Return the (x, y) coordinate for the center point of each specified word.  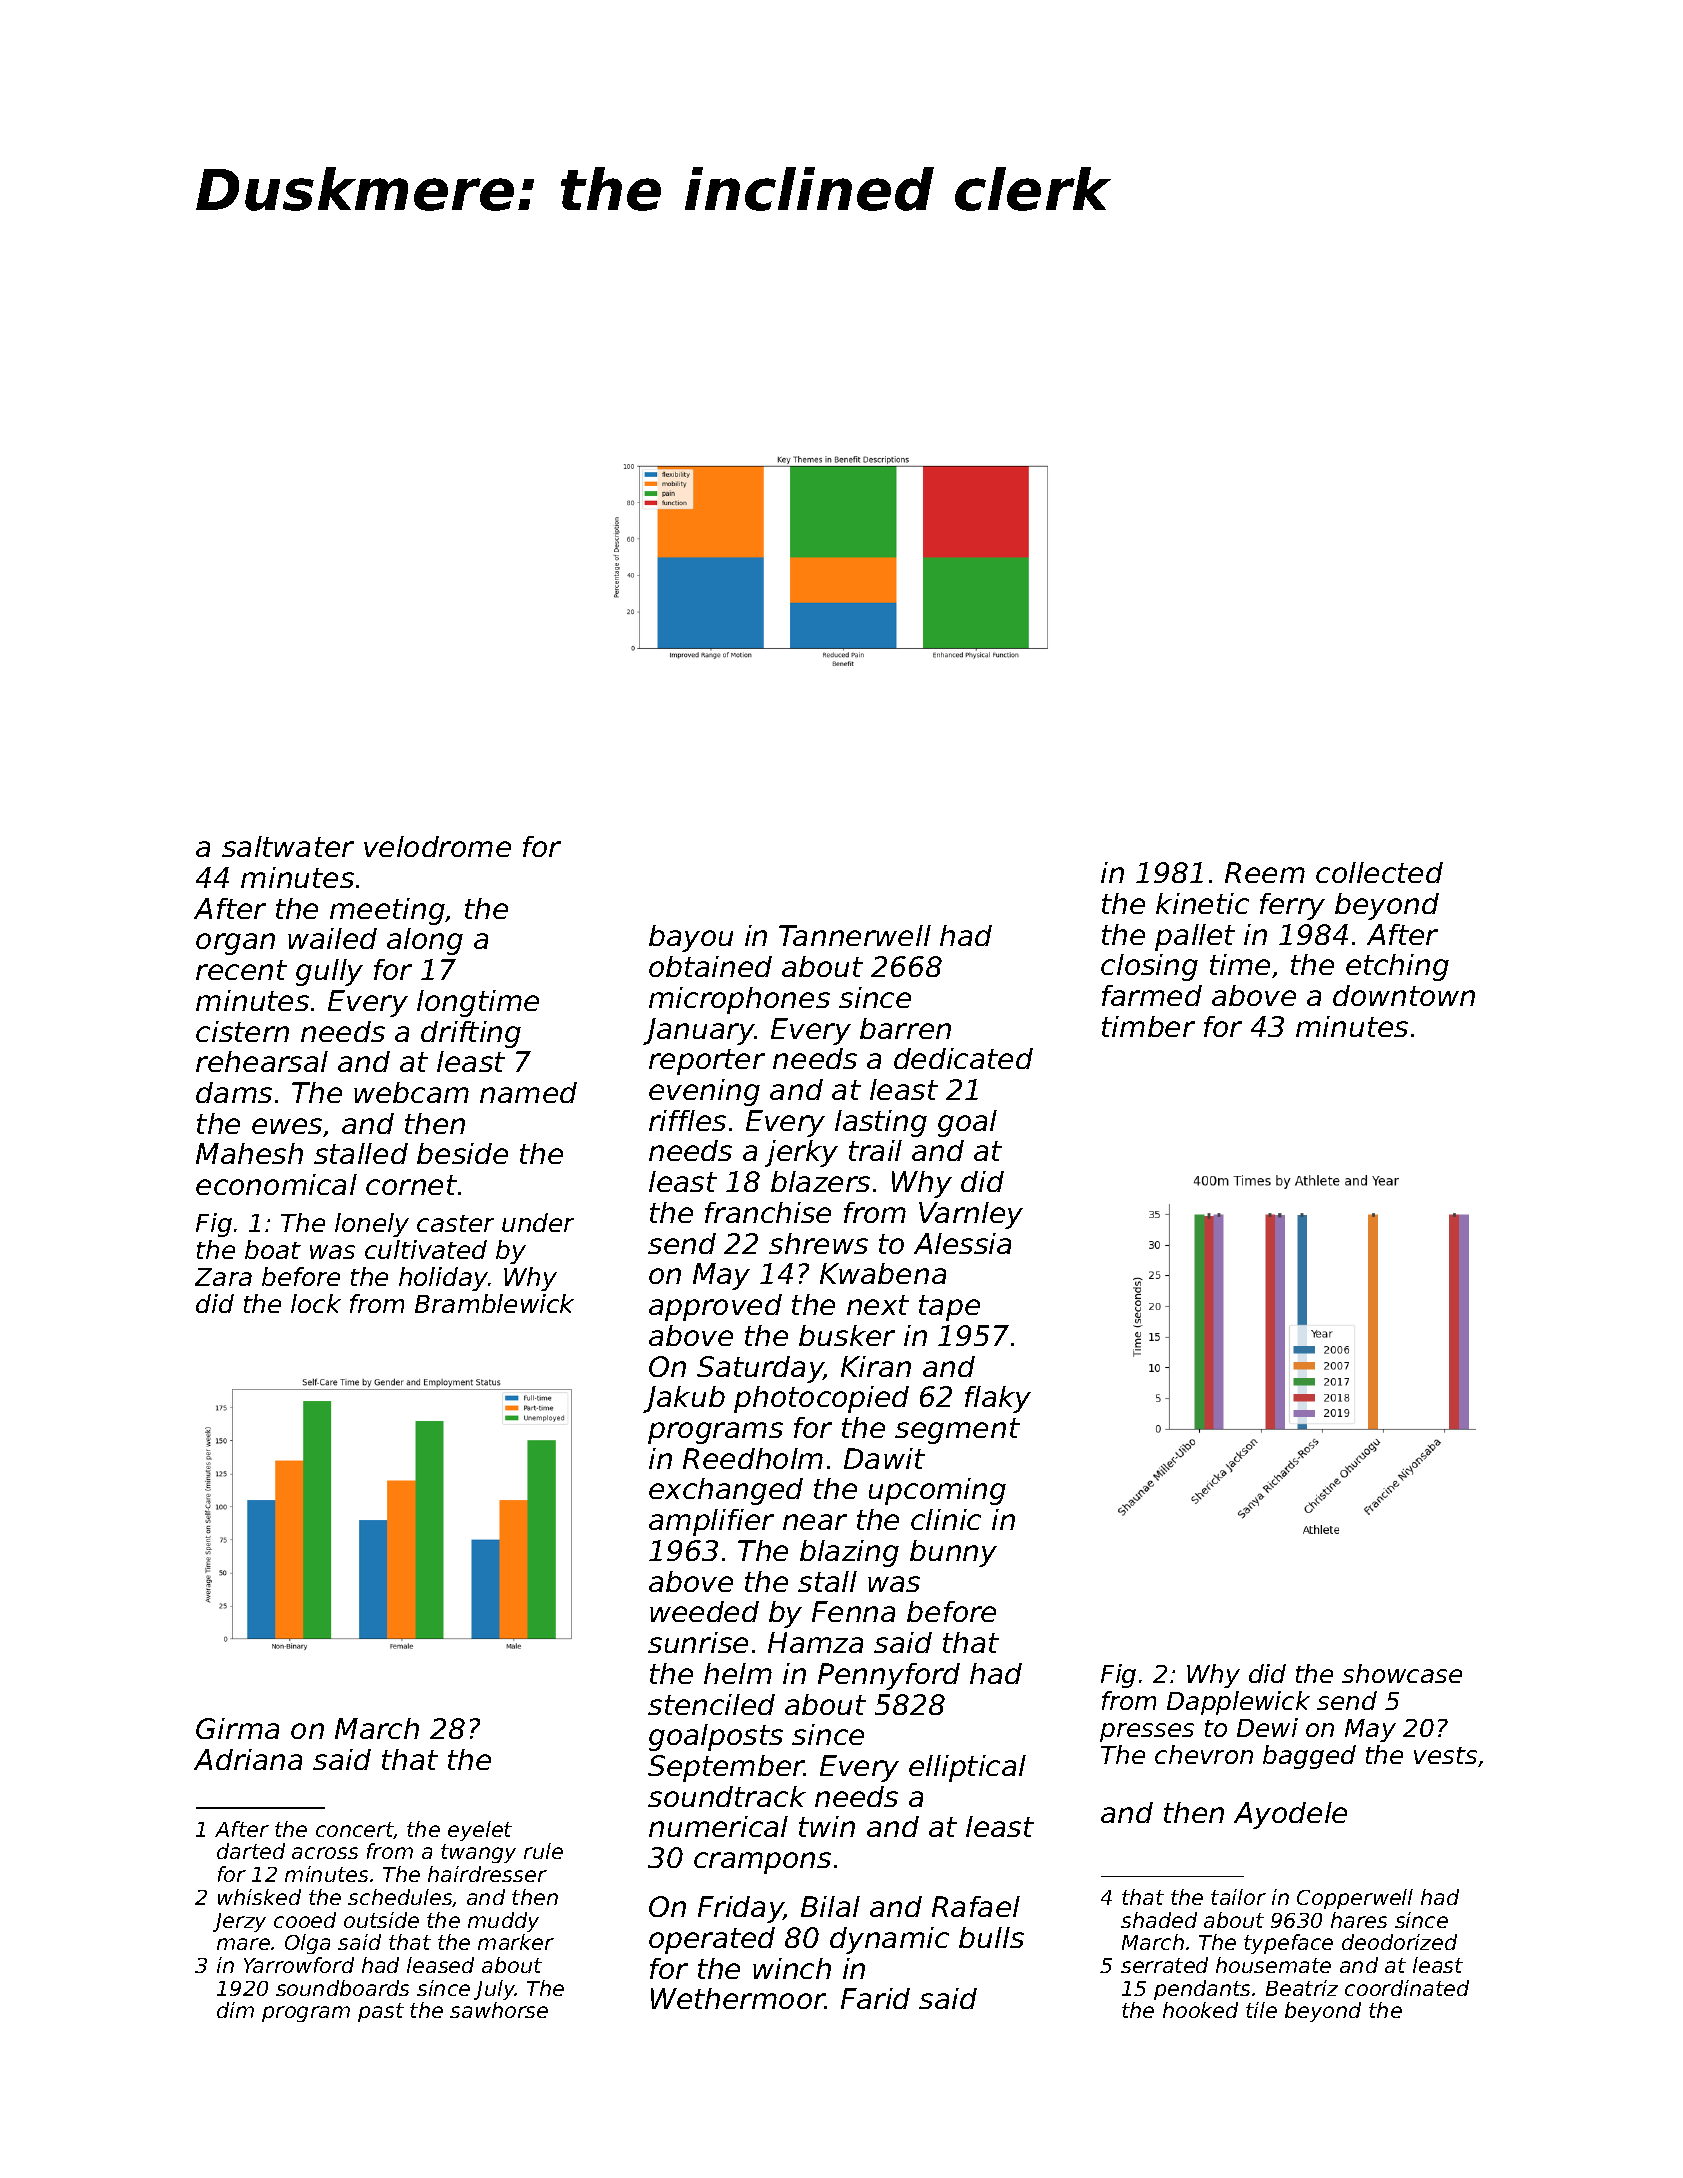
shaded (1159, 1920)
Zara (223, 1277)
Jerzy (239, 1922)
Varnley (971, 1215)
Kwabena (883, 1273)
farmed (1152, 995)
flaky (998, 1399)
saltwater (288, 846)
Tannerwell (855, 935)
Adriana (248, 1759)
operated (712, 1940)
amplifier (711, 1522)
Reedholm (753, 1458)
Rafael (976, 1906)
